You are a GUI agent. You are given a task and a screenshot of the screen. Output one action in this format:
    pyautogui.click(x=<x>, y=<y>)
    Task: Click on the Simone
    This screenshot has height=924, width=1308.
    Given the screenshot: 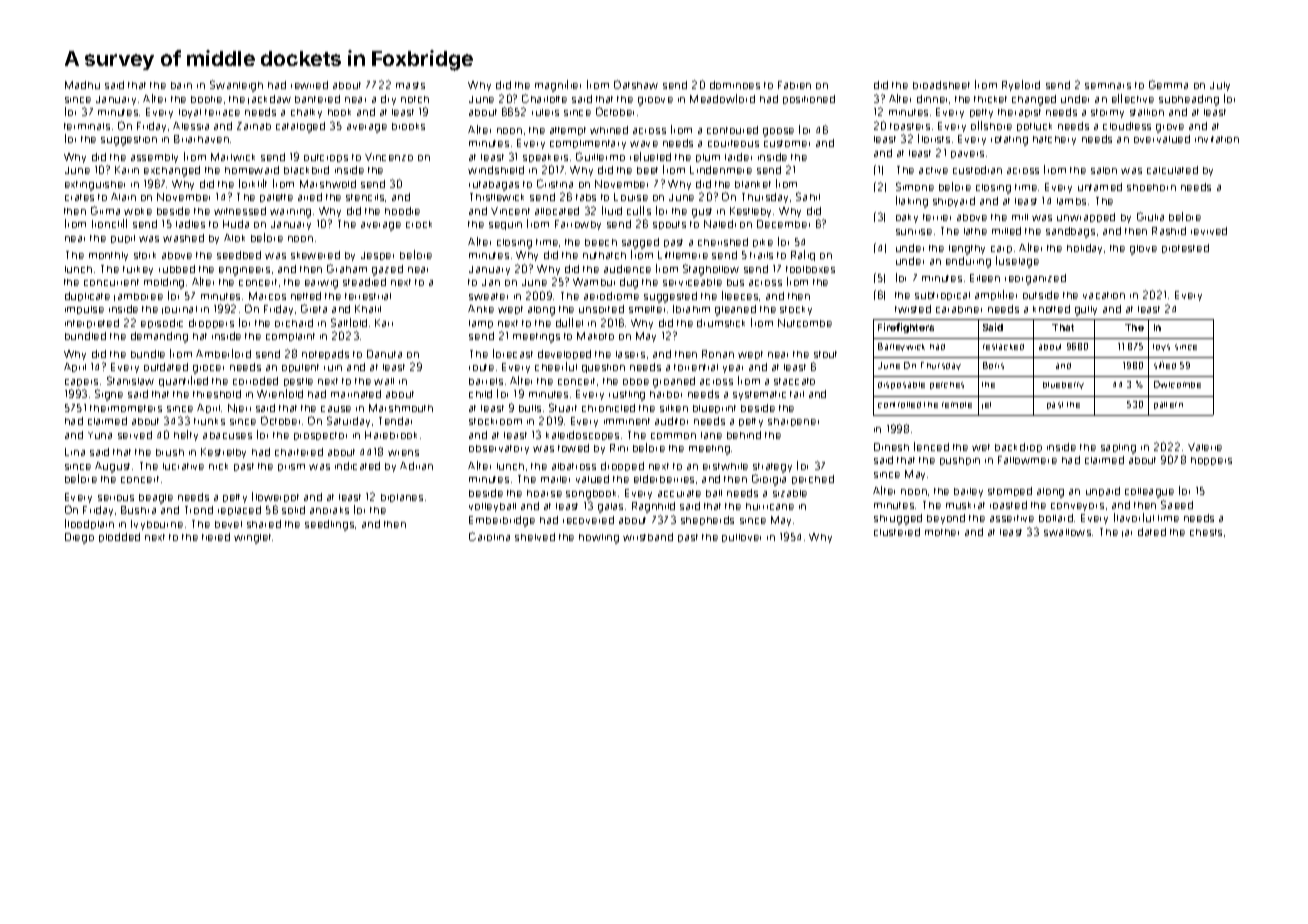 What is the action you would take?
    pyautogui.click(x=915, y=186)
